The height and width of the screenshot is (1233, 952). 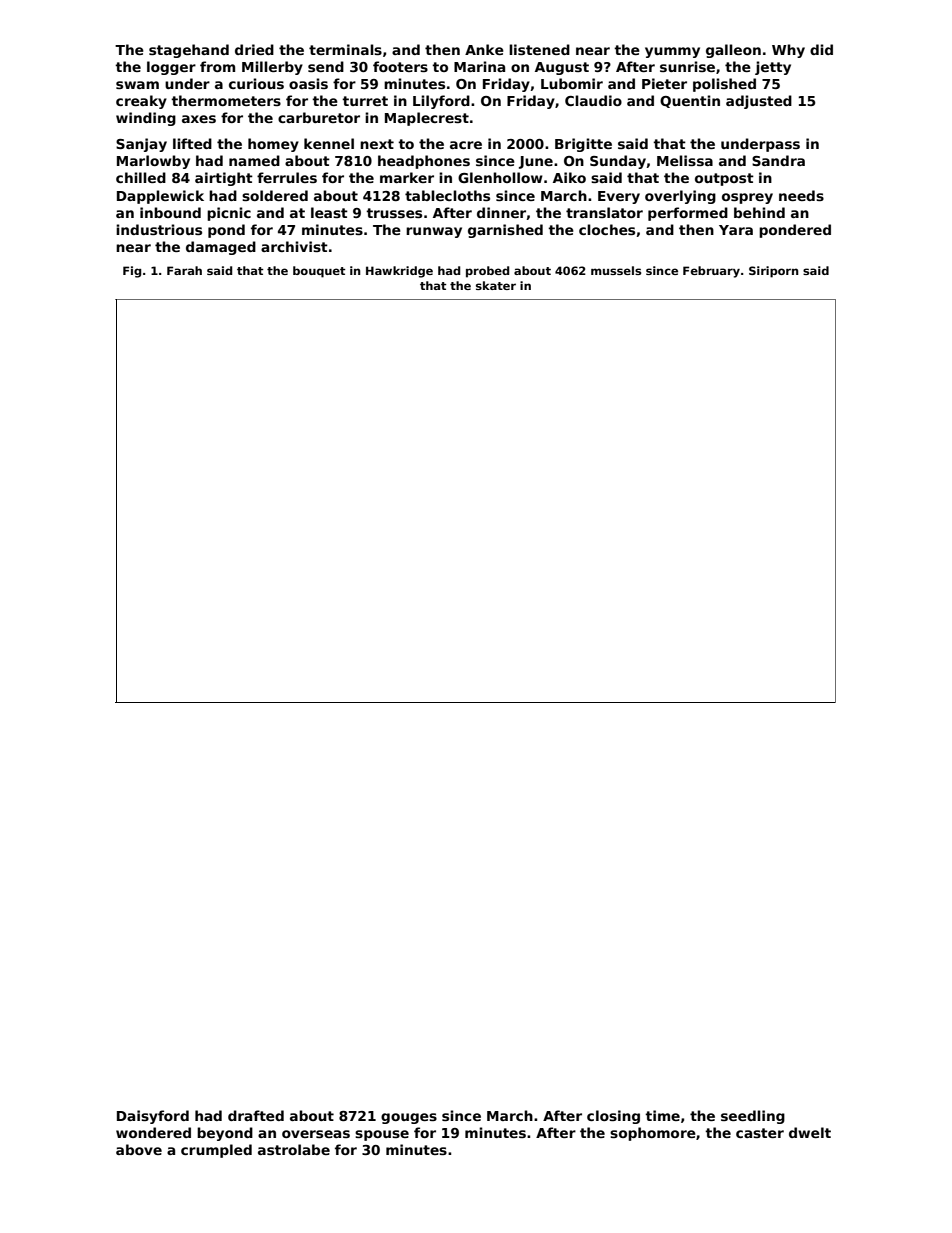 I want to click on Farah, so click(x=184, y=270).
